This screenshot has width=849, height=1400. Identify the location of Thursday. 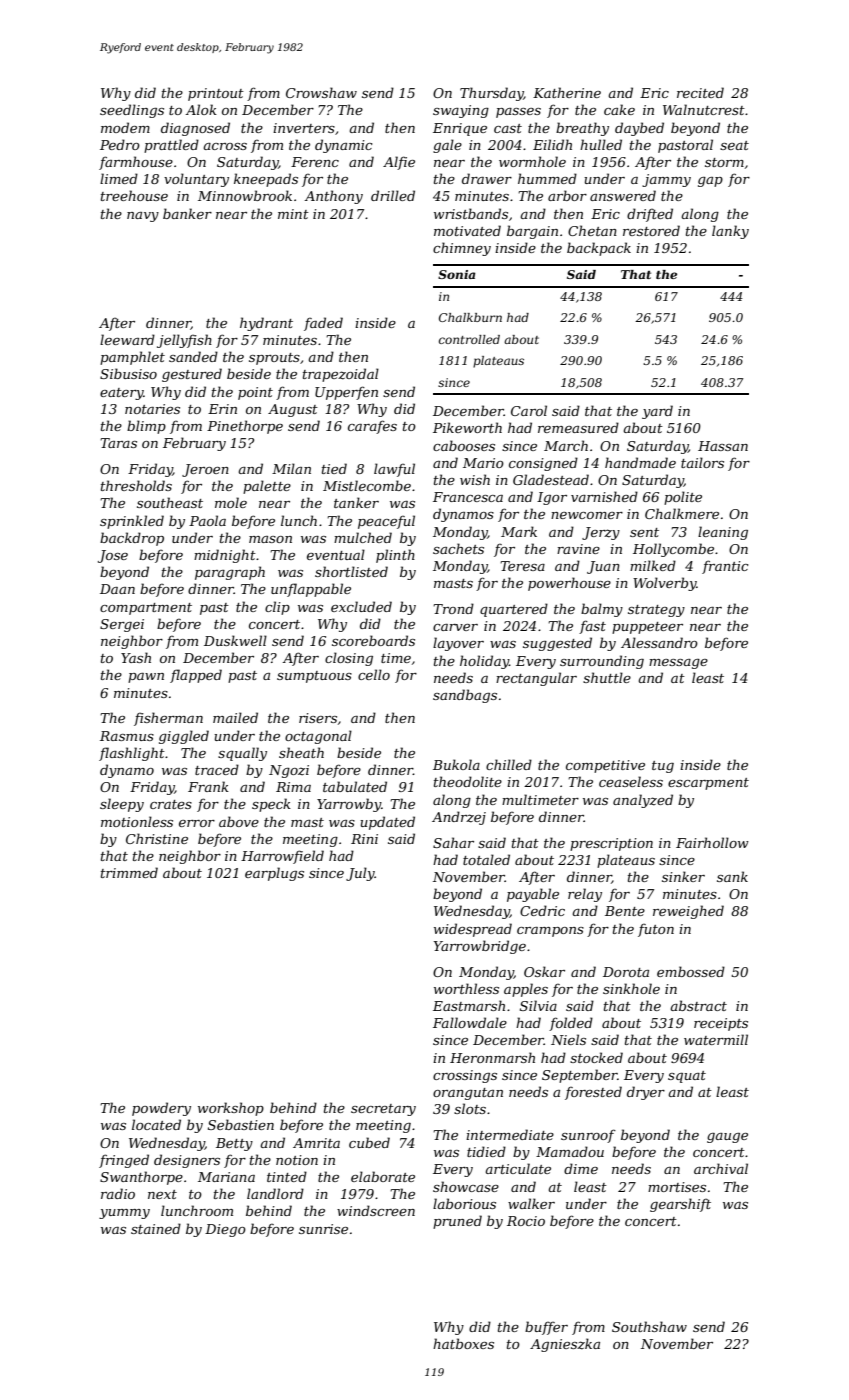
(491, 94).
